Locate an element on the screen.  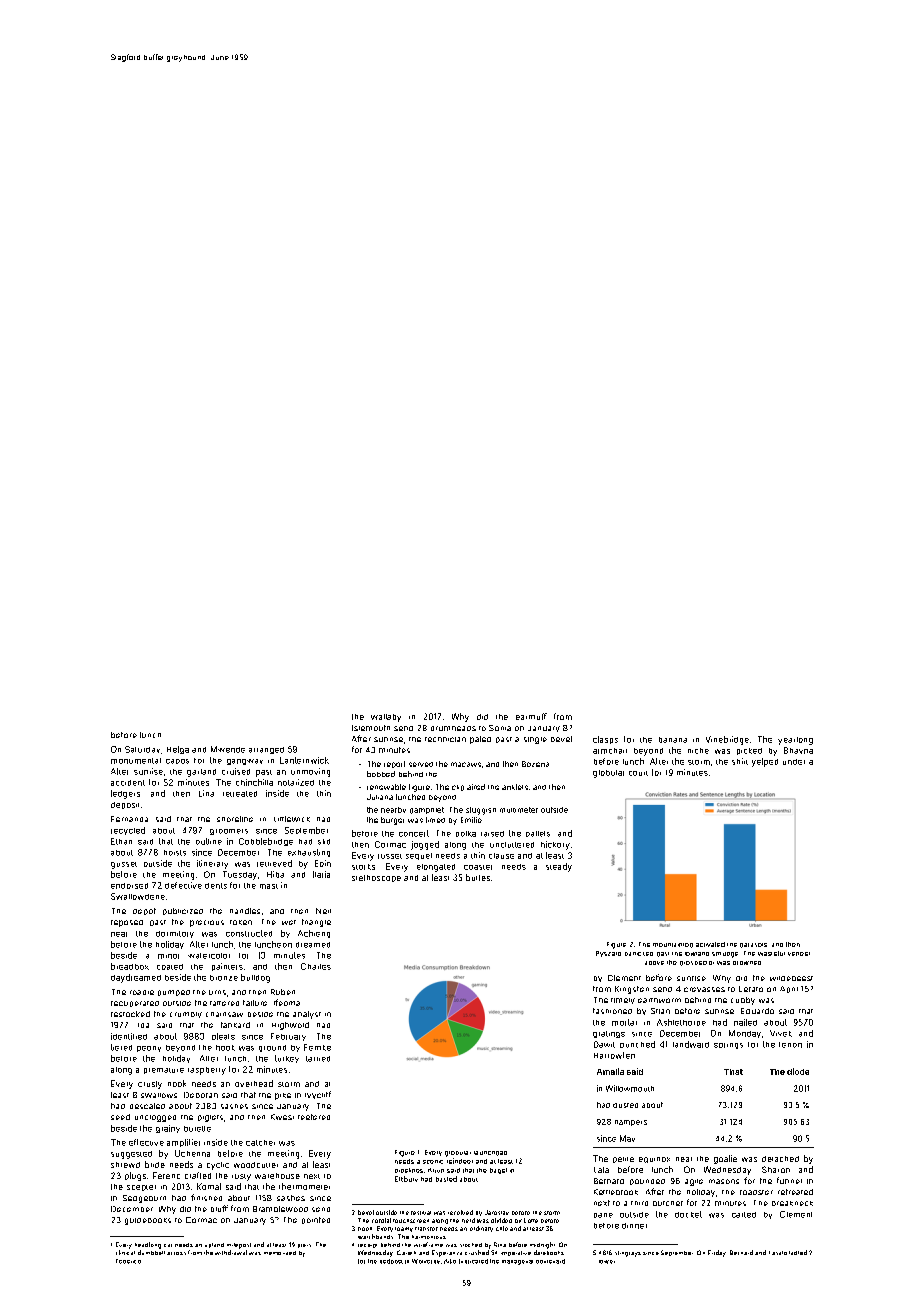
basted is located at coordinates (446, 1179).
